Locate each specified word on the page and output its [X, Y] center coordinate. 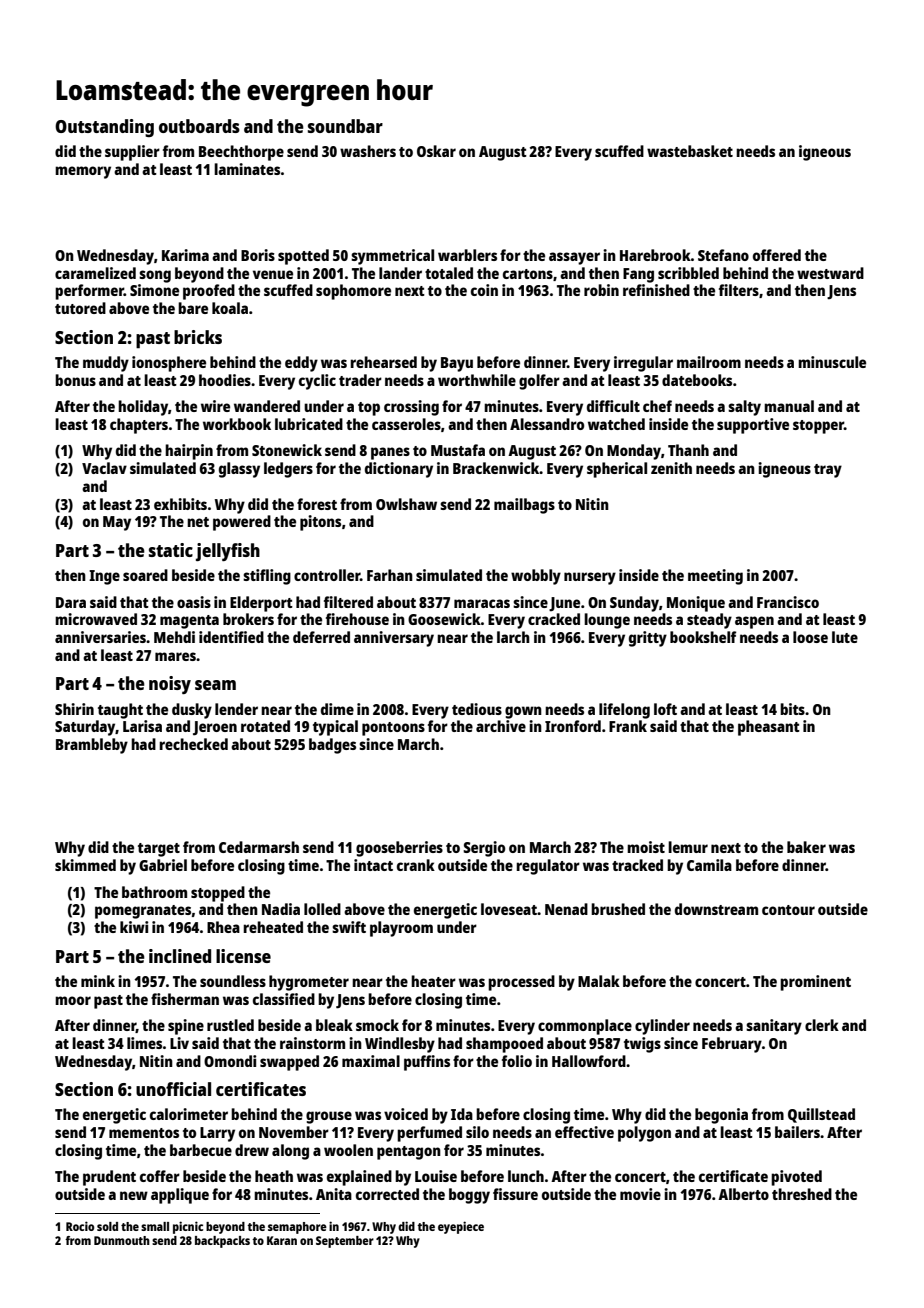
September [345, 1242]
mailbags [524, 506]
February [732, 1045]
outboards [199, 126]
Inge [104, 577]
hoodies [225, 380]
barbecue [201, 1150]
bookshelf [703, 637]
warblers [467, 255]
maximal [371, 1061]
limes [144, 1043]
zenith [671, 468]
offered [777, 255]
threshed [802, 1194]
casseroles [406, 424]
